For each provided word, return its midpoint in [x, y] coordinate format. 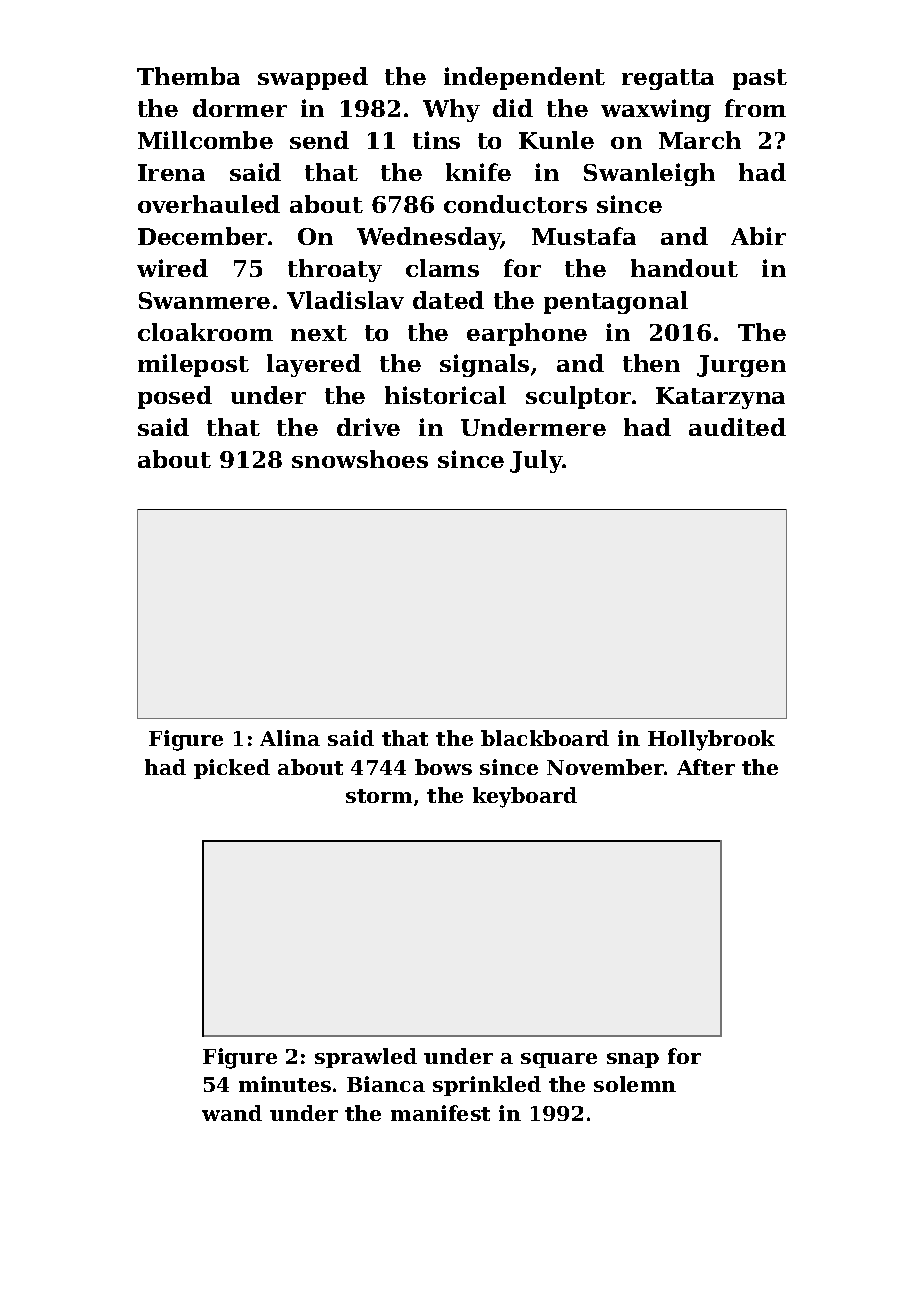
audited [737, 427]
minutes [285, 1084]
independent [524, 78]
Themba [188, 76]
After [706, 767]
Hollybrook [711, 740]
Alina [290, 738]
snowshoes [360, 459]
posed [175, 397]
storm [379, 796]
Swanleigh [649, 174]
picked [232, 769]
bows [443, 767]
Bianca [386, 1084]
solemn [635, 1084]
